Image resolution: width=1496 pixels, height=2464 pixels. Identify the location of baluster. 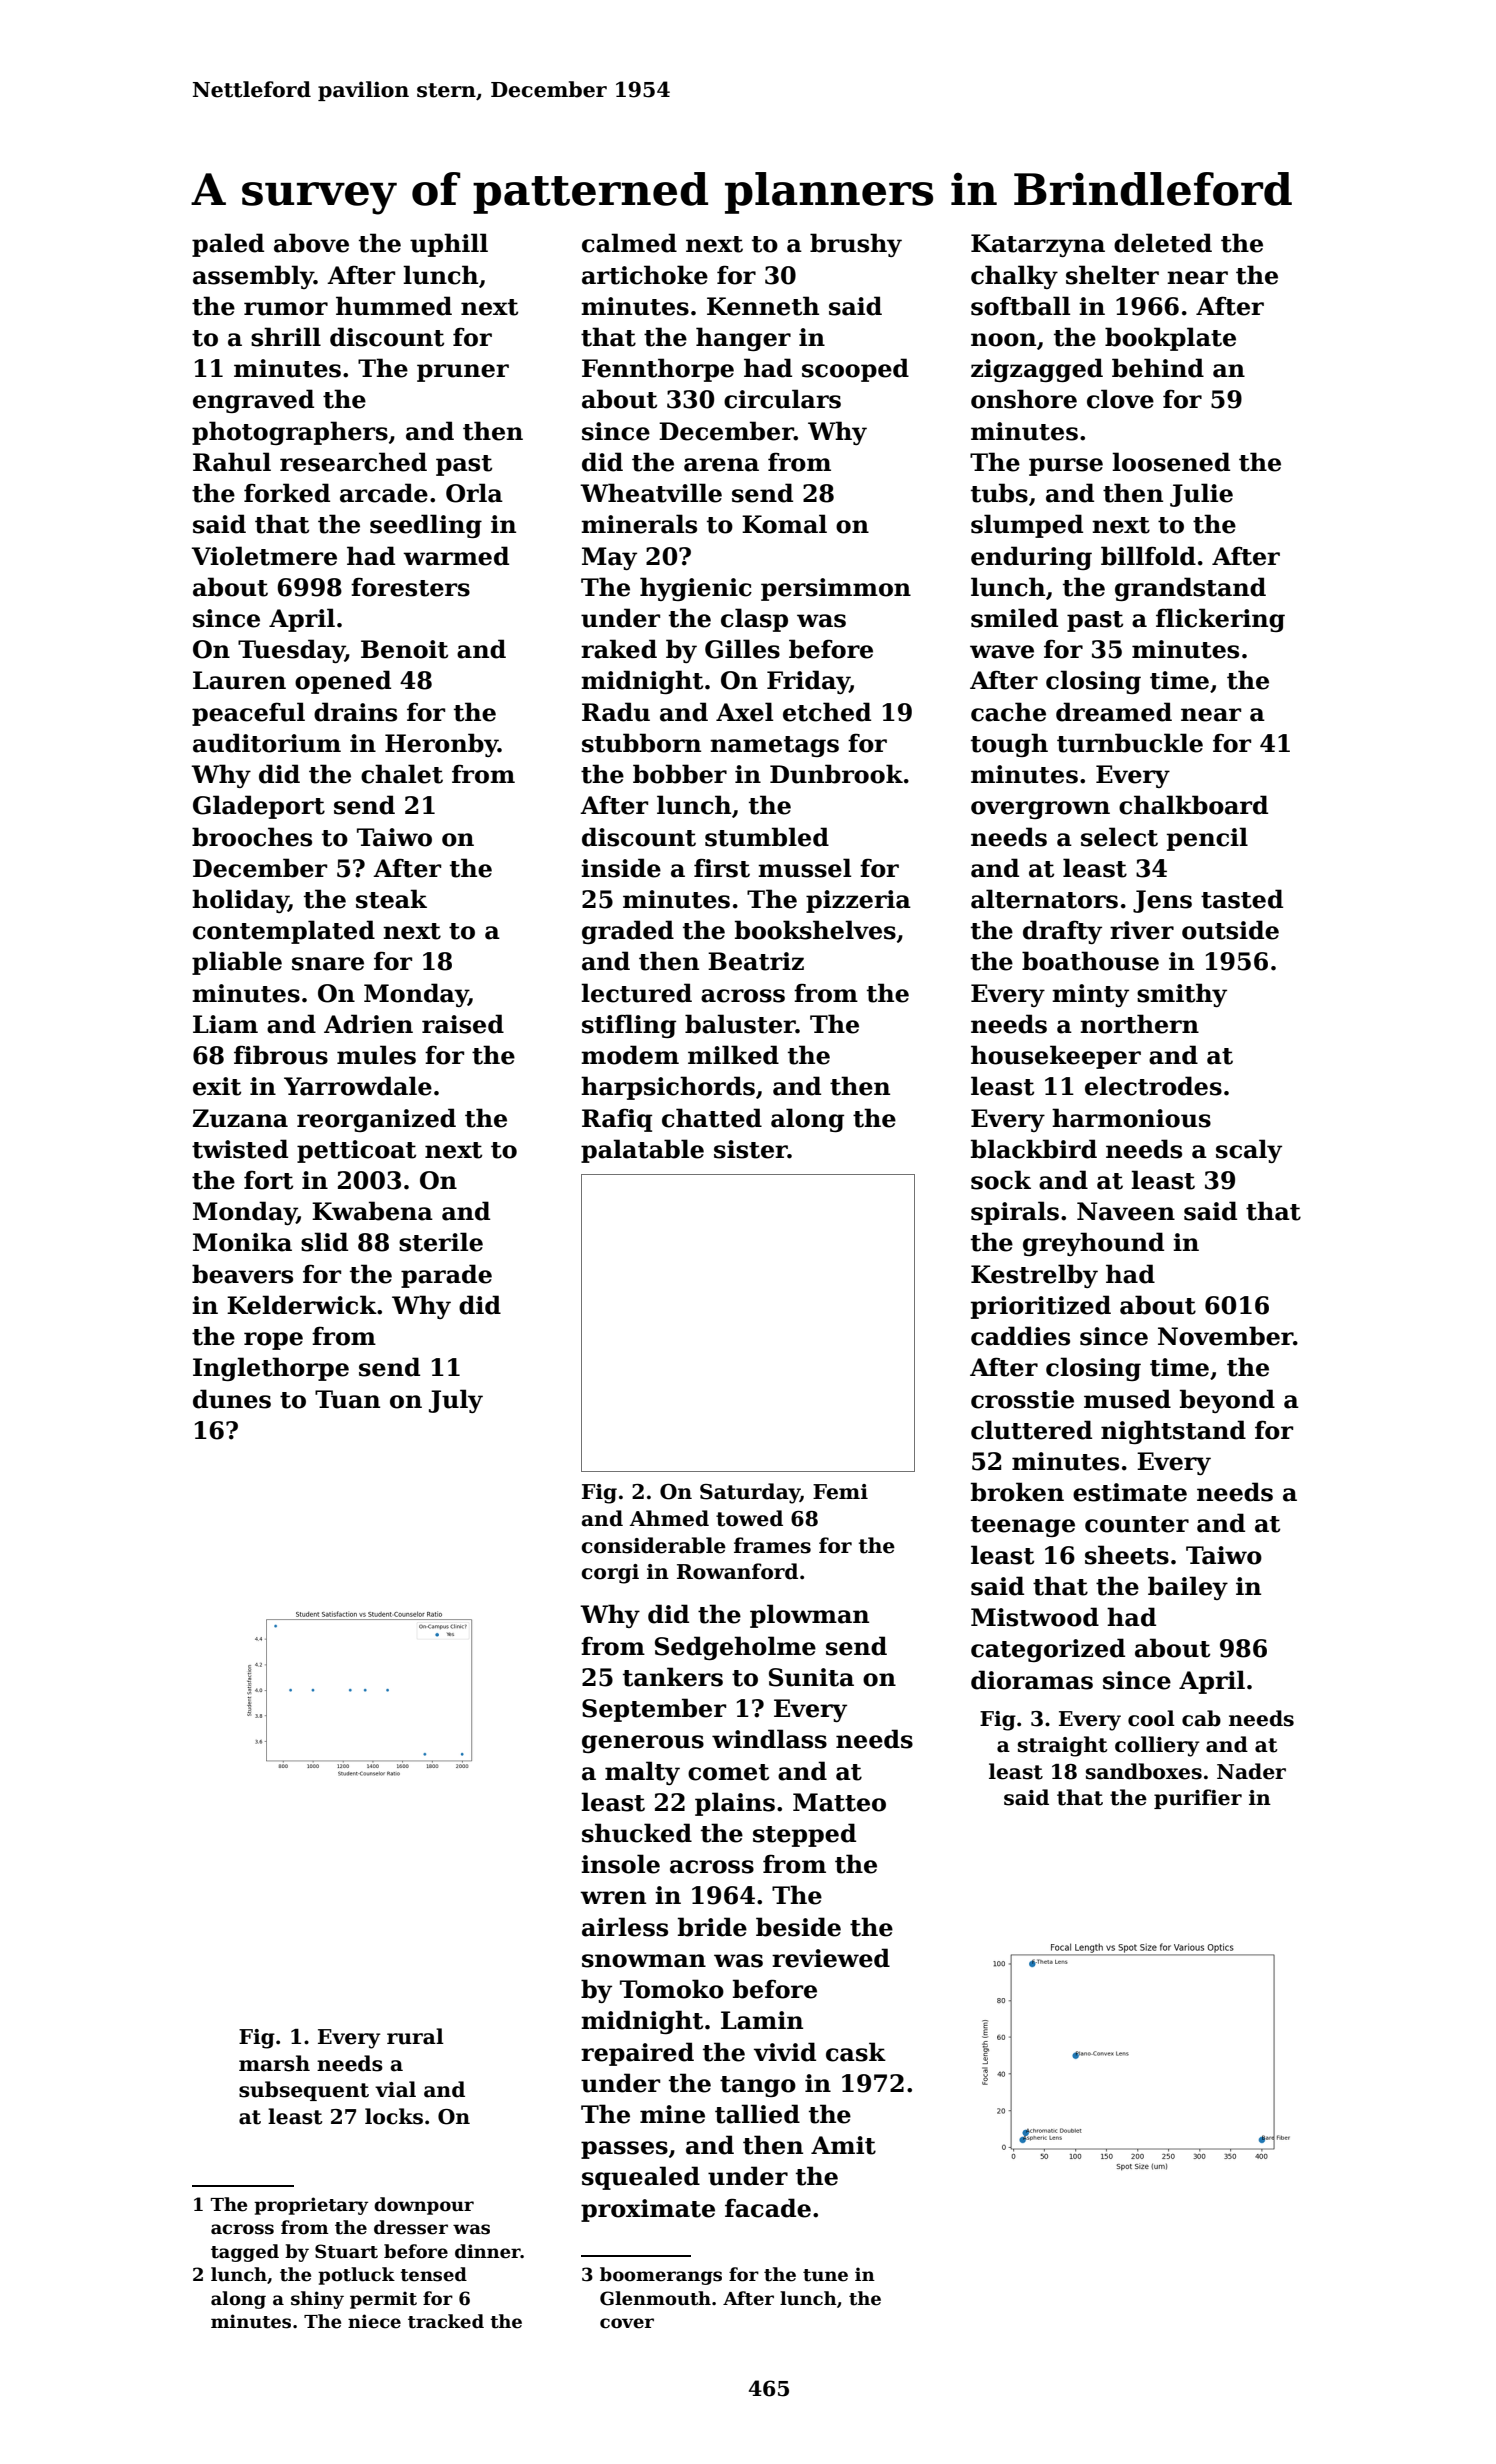
(740, 1024).
